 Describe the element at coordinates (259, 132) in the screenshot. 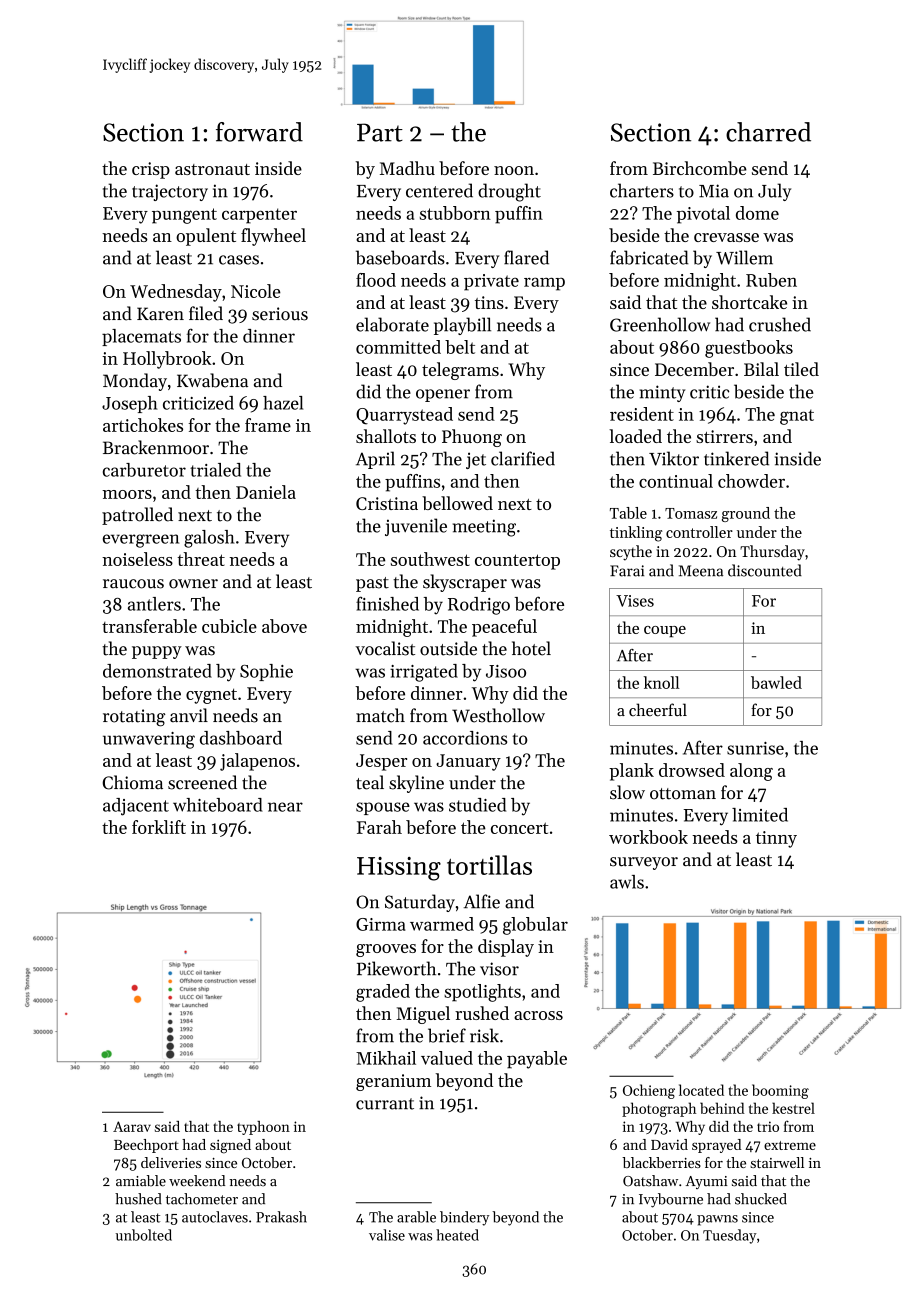

I see `forward` at that location.
